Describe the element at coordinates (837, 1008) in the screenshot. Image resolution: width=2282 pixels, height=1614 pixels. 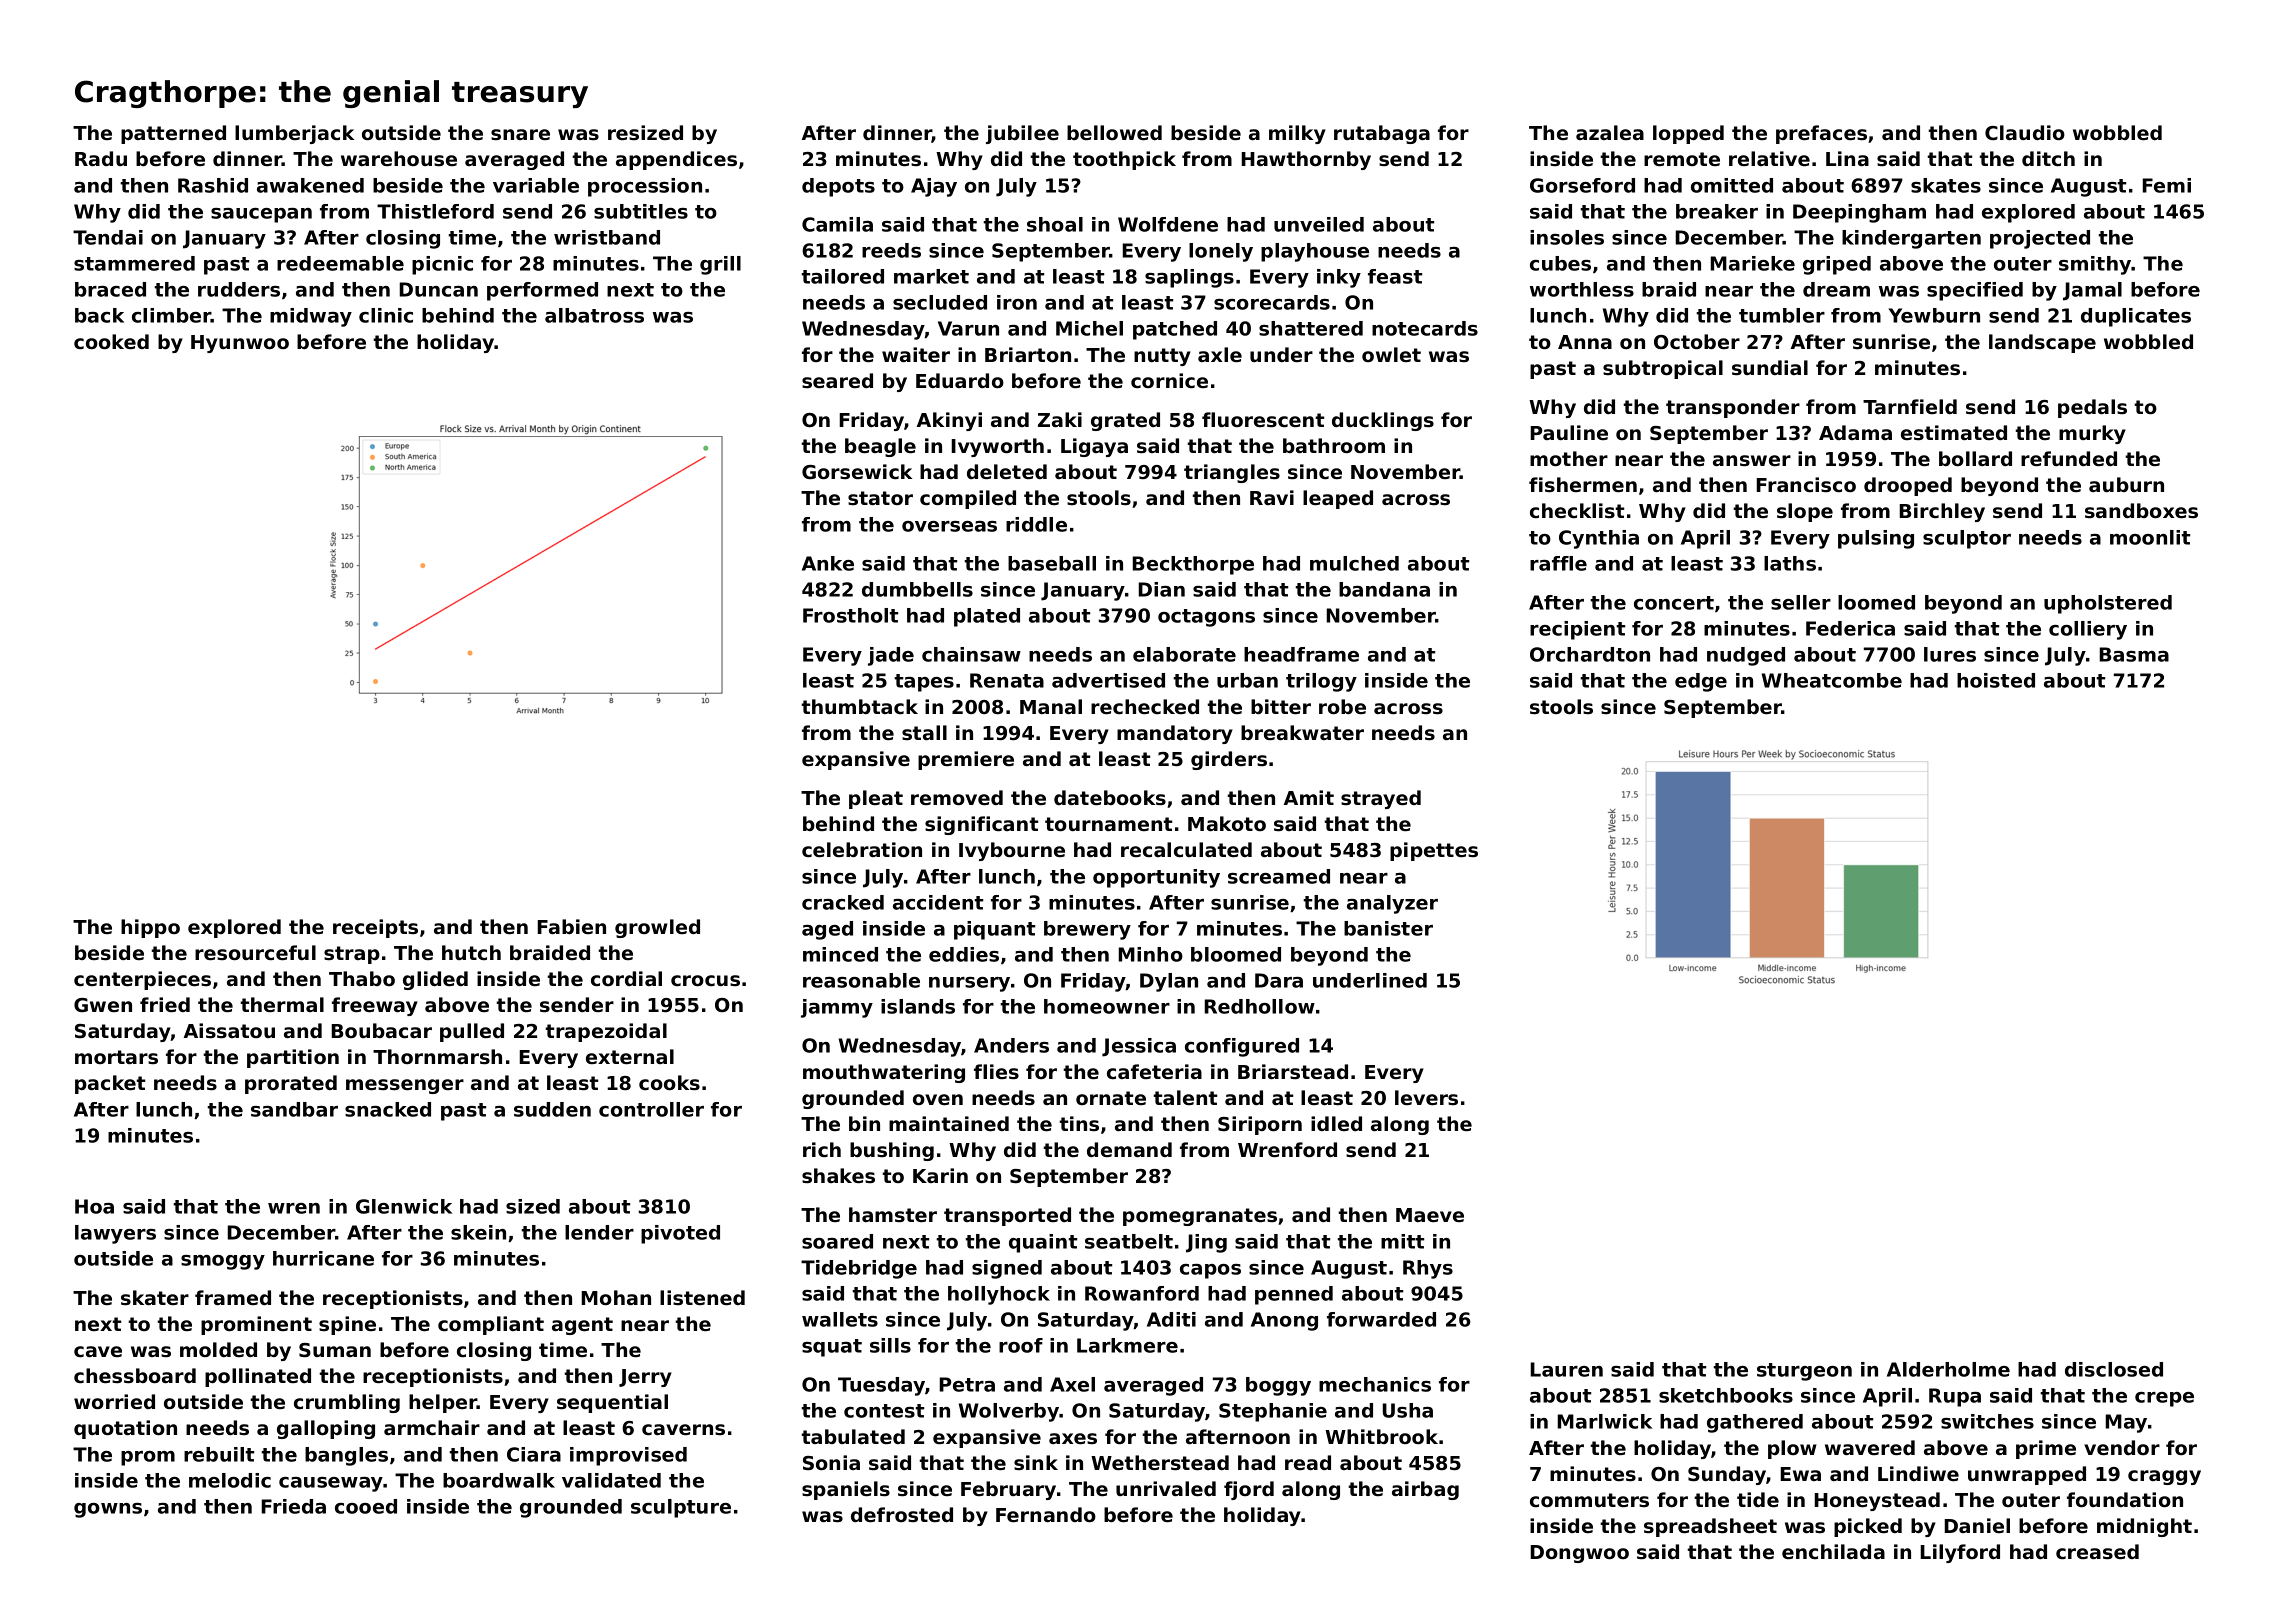
I see `jammy` at that location.
